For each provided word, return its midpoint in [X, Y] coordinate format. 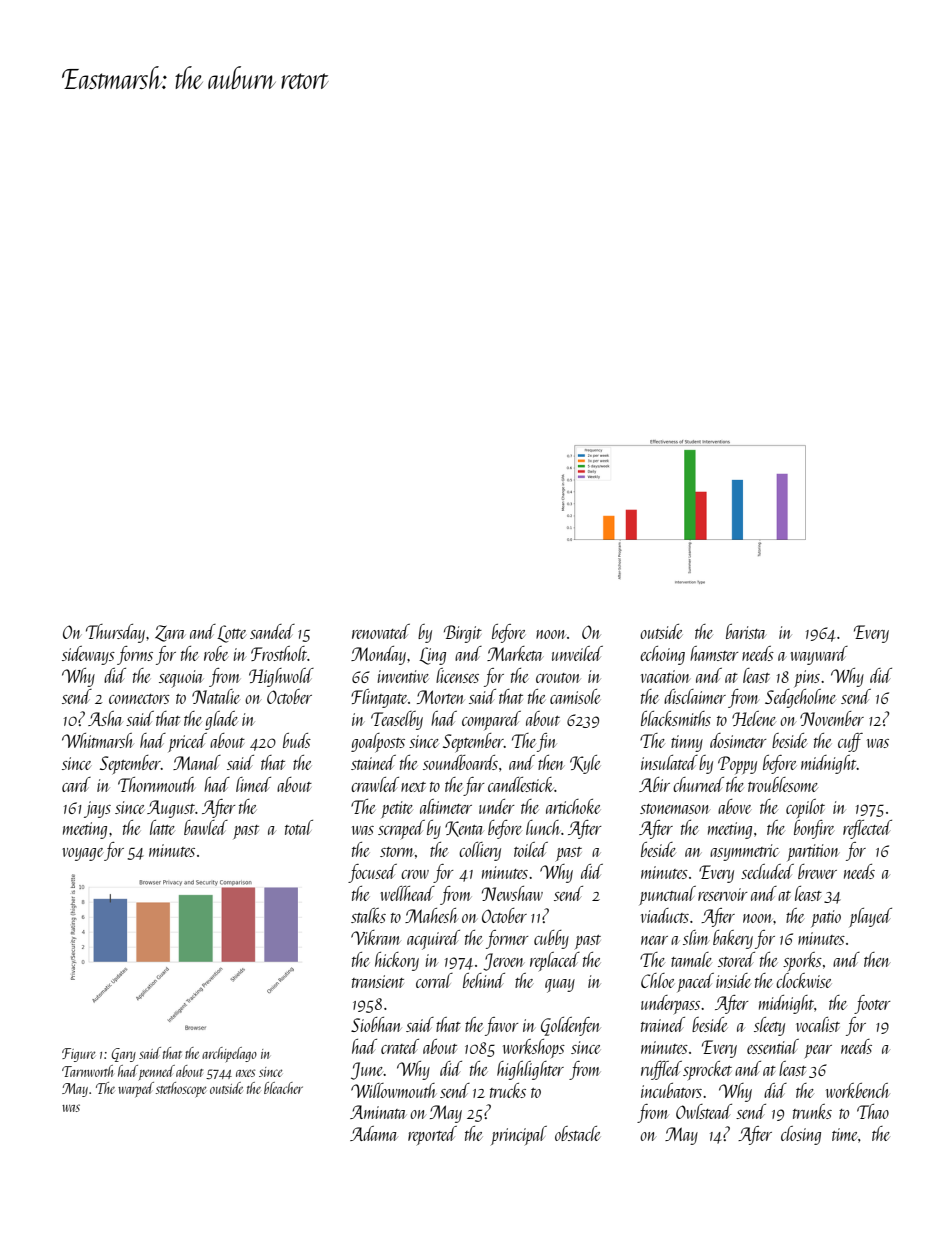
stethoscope [180, 1089]
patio [826, 918]
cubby [551, 939]
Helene [754, 718]
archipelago [229, 1054]
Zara [170, 633]
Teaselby [397, 720]
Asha [105, 718]
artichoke [573, 806]
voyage [82, 854]
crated [400, 1046]
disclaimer [695, 696]
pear [818, 1052]
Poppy [737, 765]
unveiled [577, 653]
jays [97, 809]
